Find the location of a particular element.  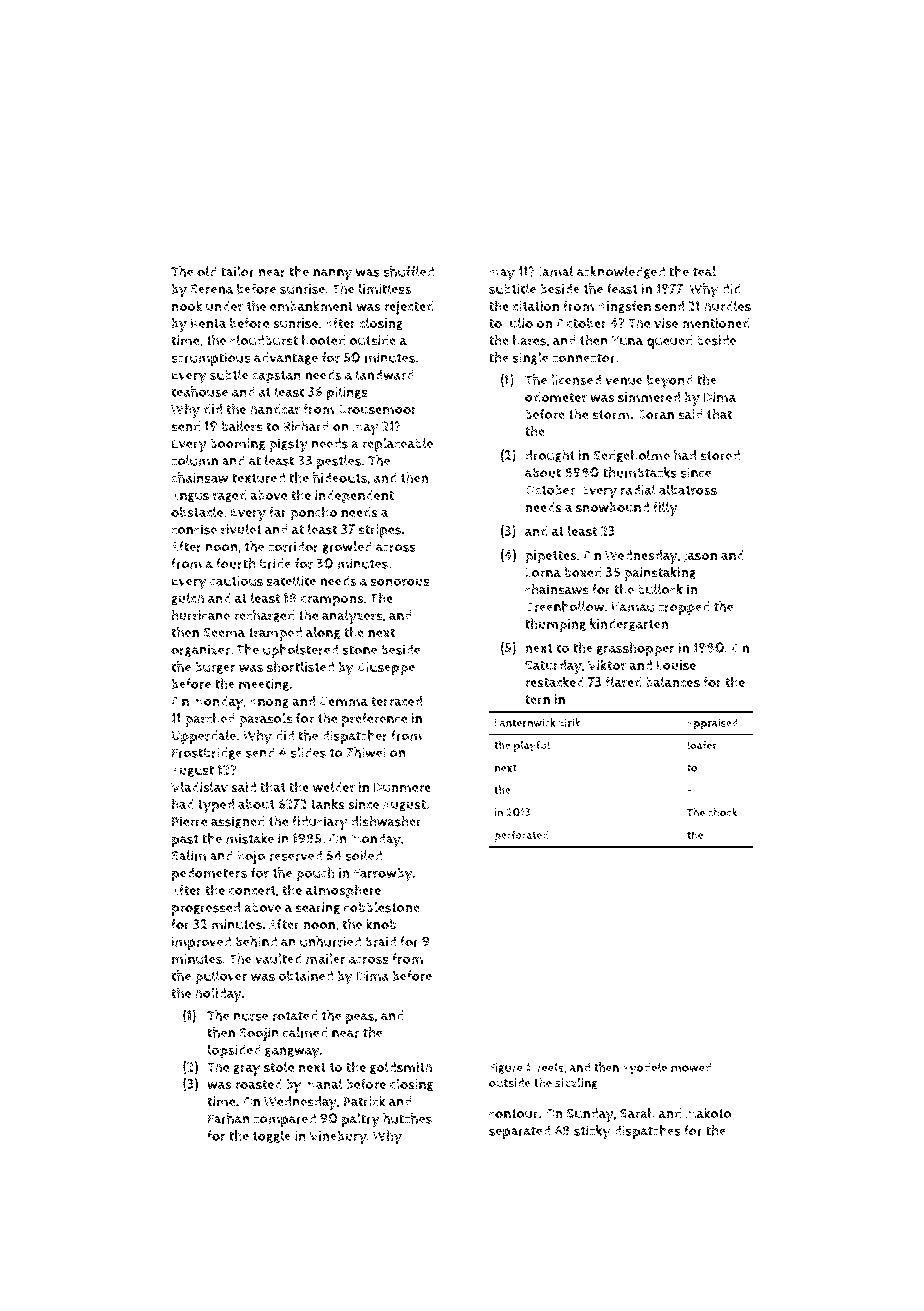

atmosphere is located at coordinates (343, 891).
